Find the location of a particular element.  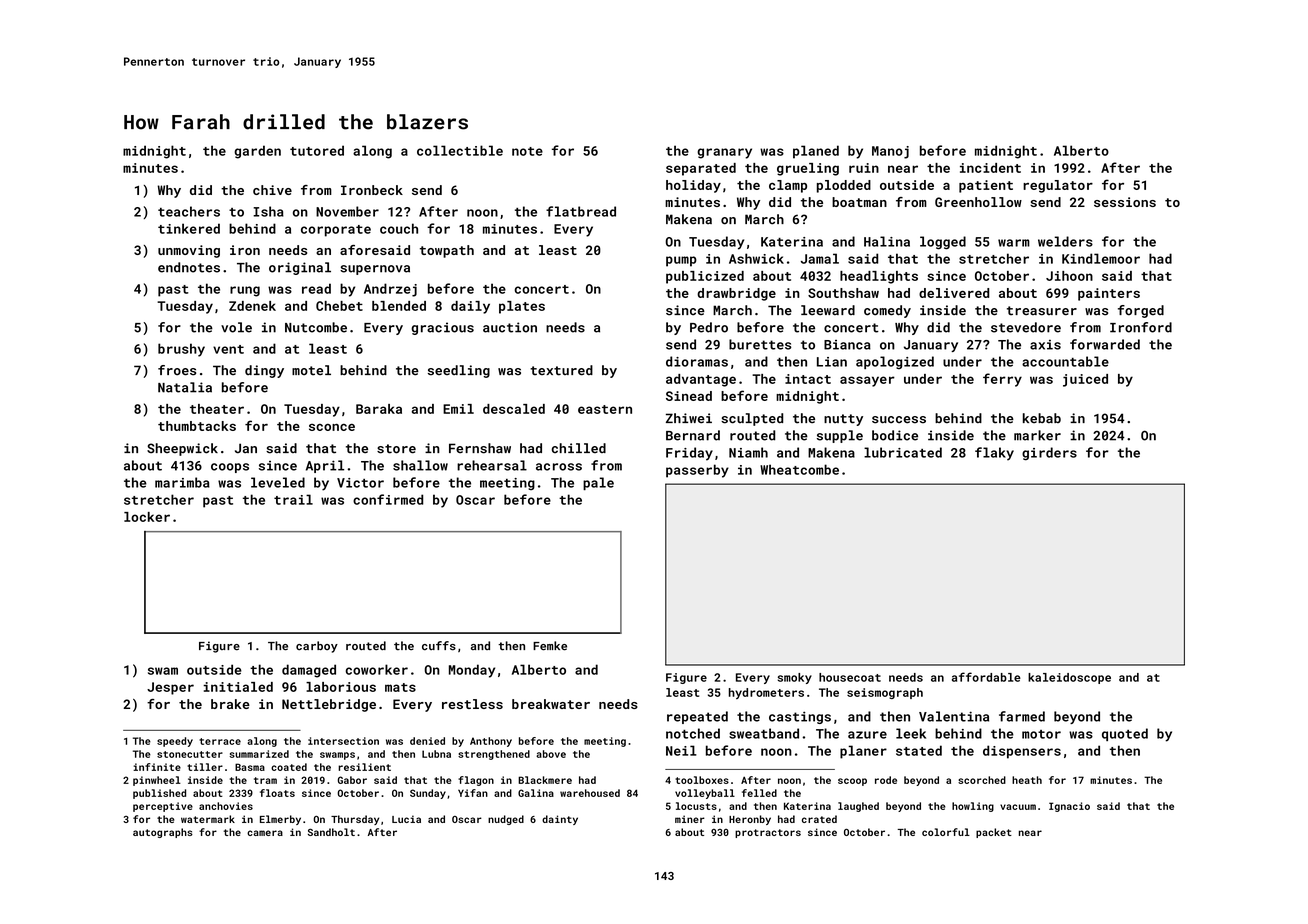

Ignacio is located at coordinates (1069, 807).
